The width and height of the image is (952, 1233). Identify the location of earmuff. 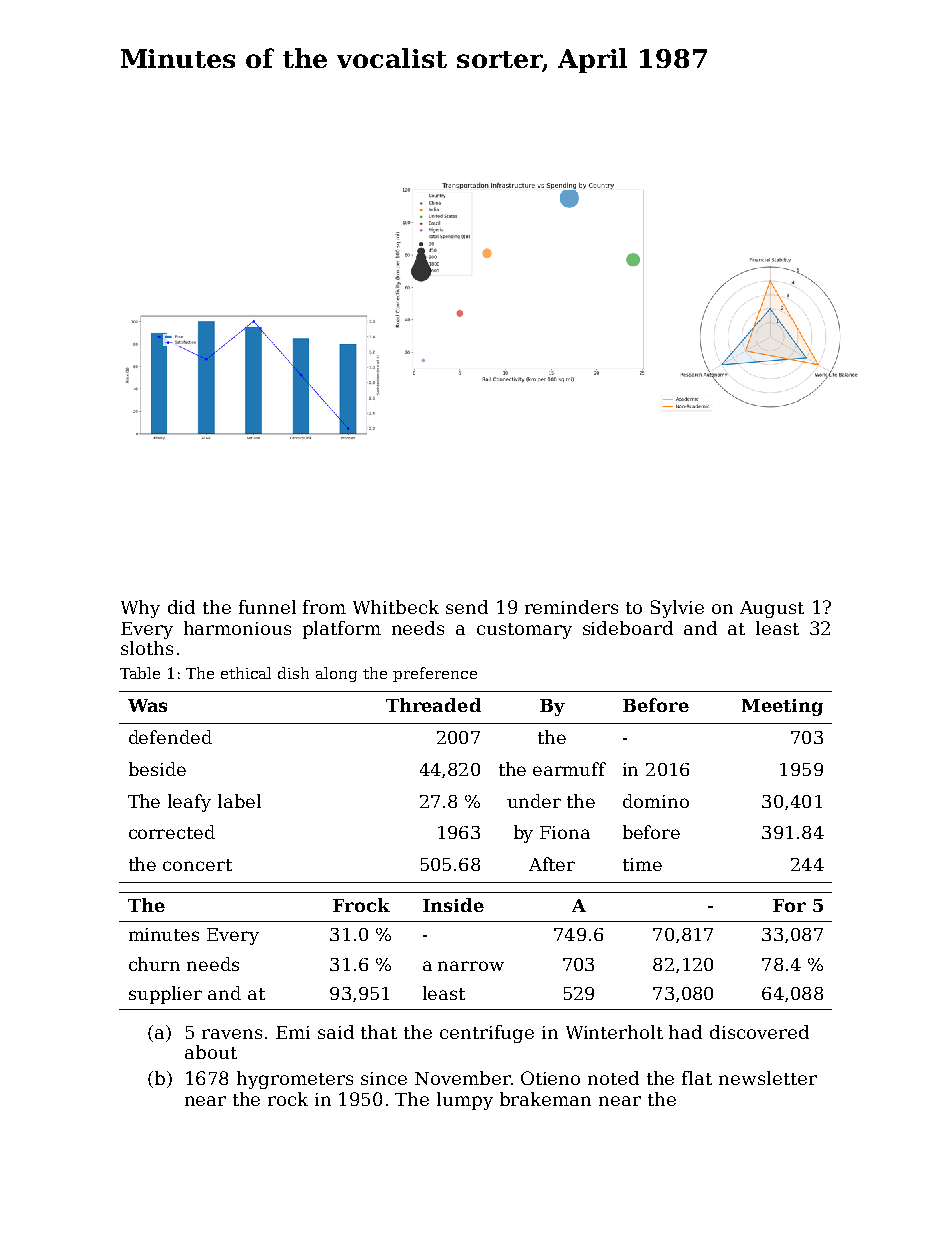
(569, 769).
